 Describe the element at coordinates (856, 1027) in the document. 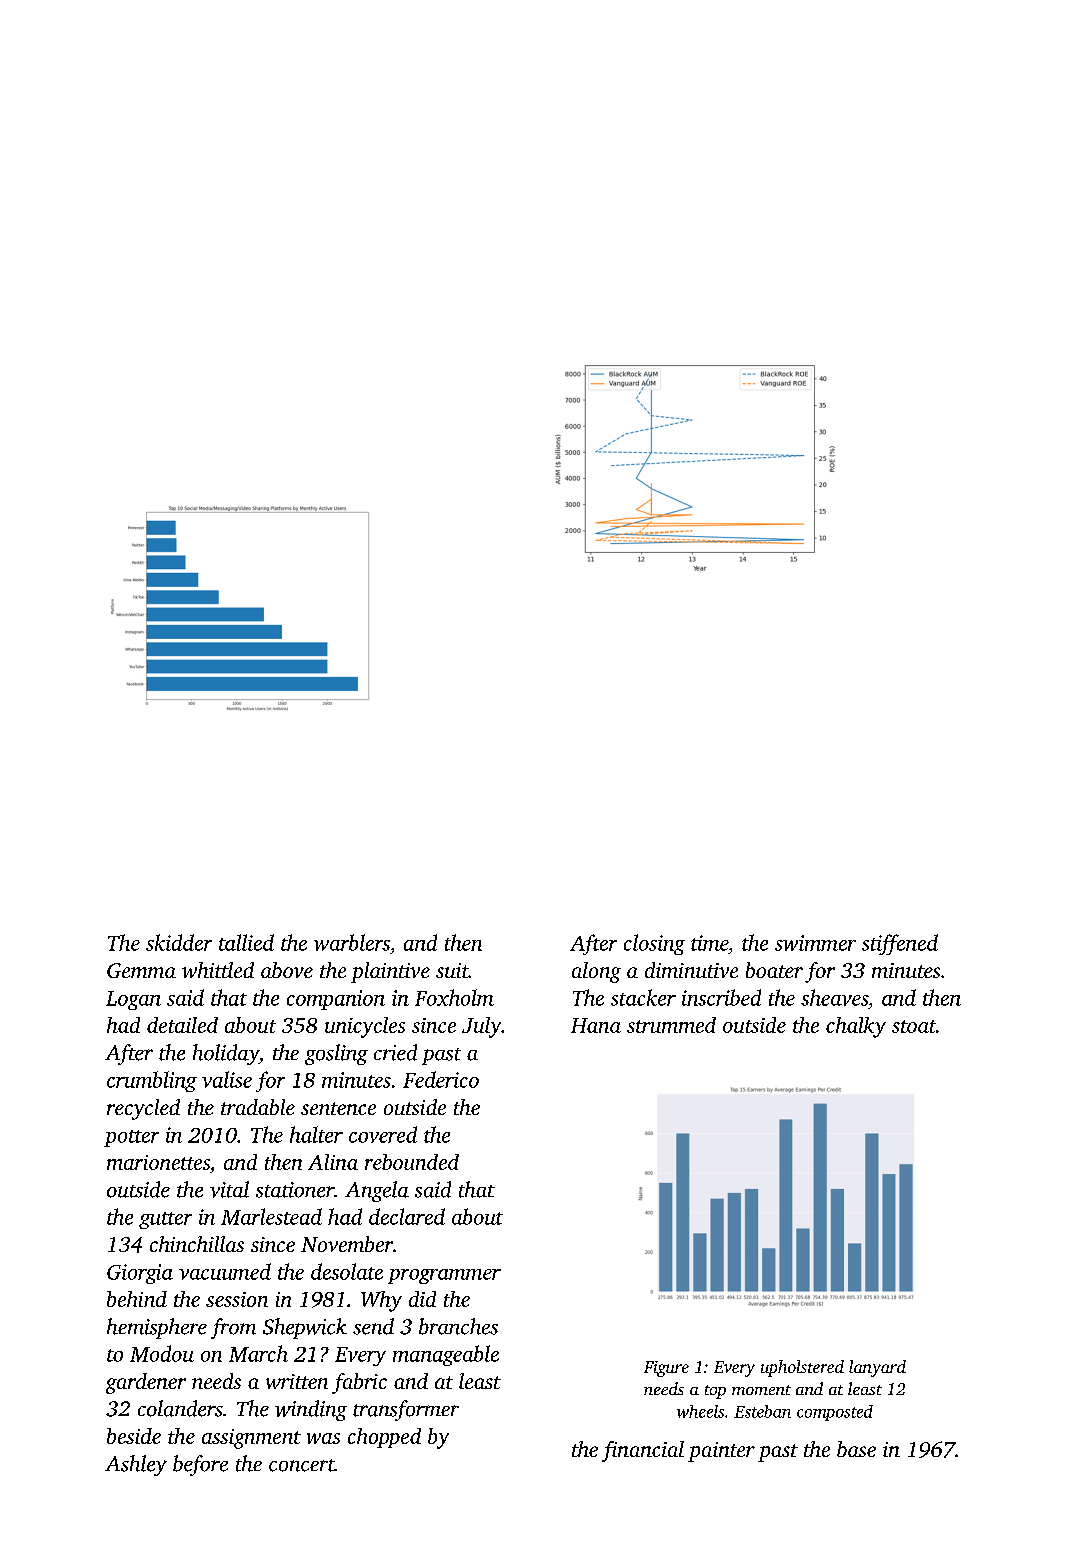

I see `chalky` at that location.
